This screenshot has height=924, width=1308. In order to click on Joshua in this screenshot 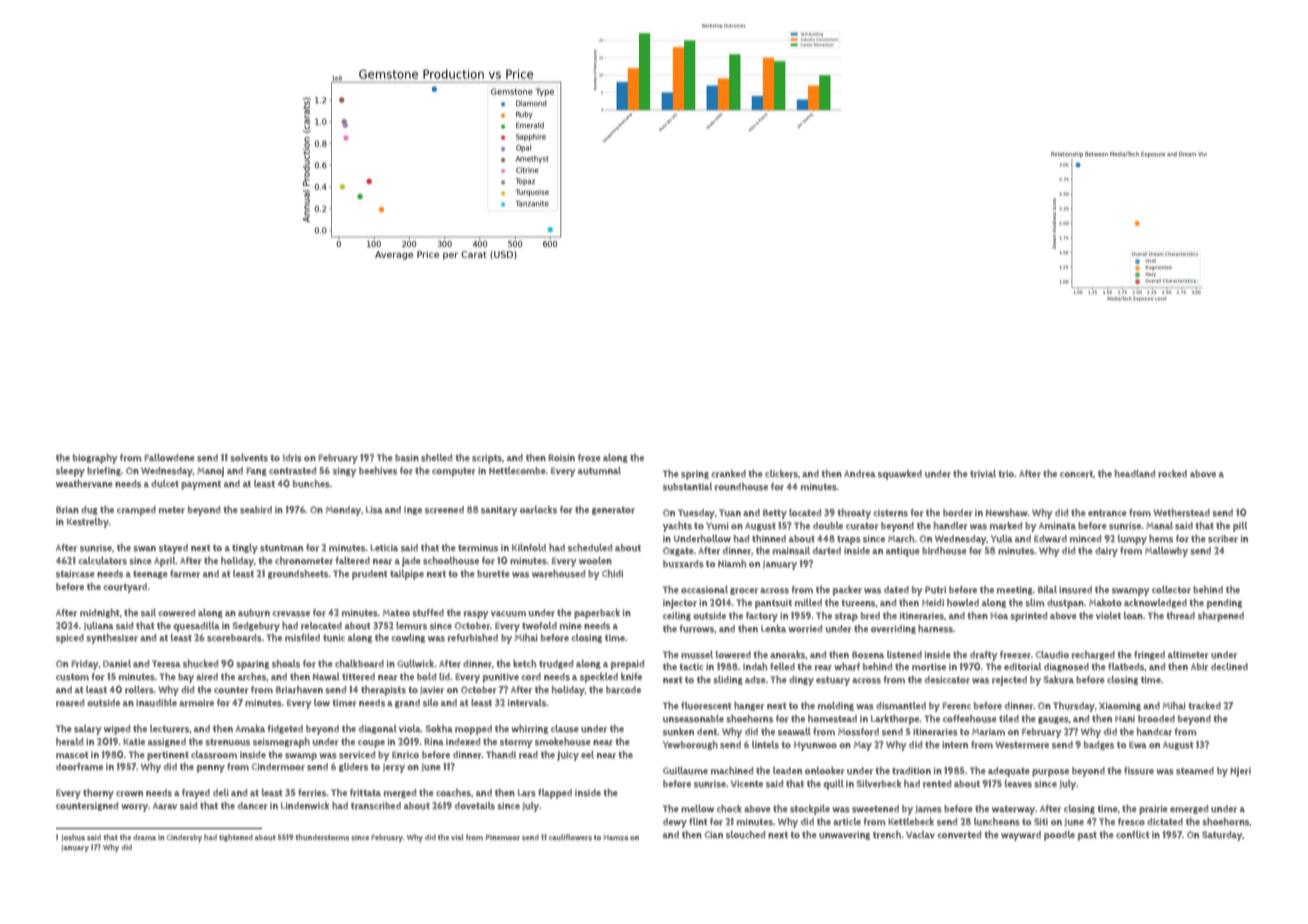, I will do `click(73, 837)`.
